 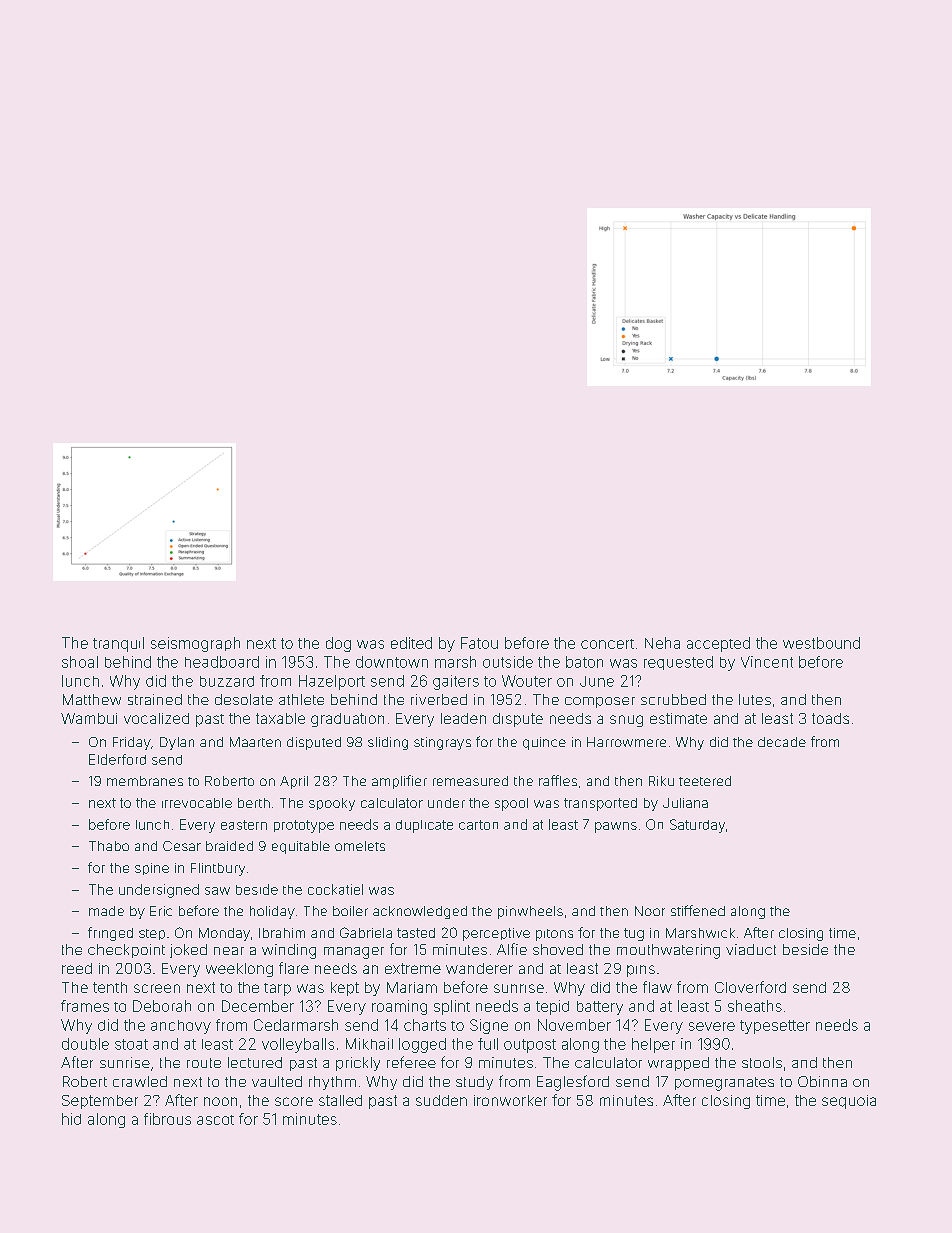 I want to click on sequoia, so click(x=849, y=1102).
